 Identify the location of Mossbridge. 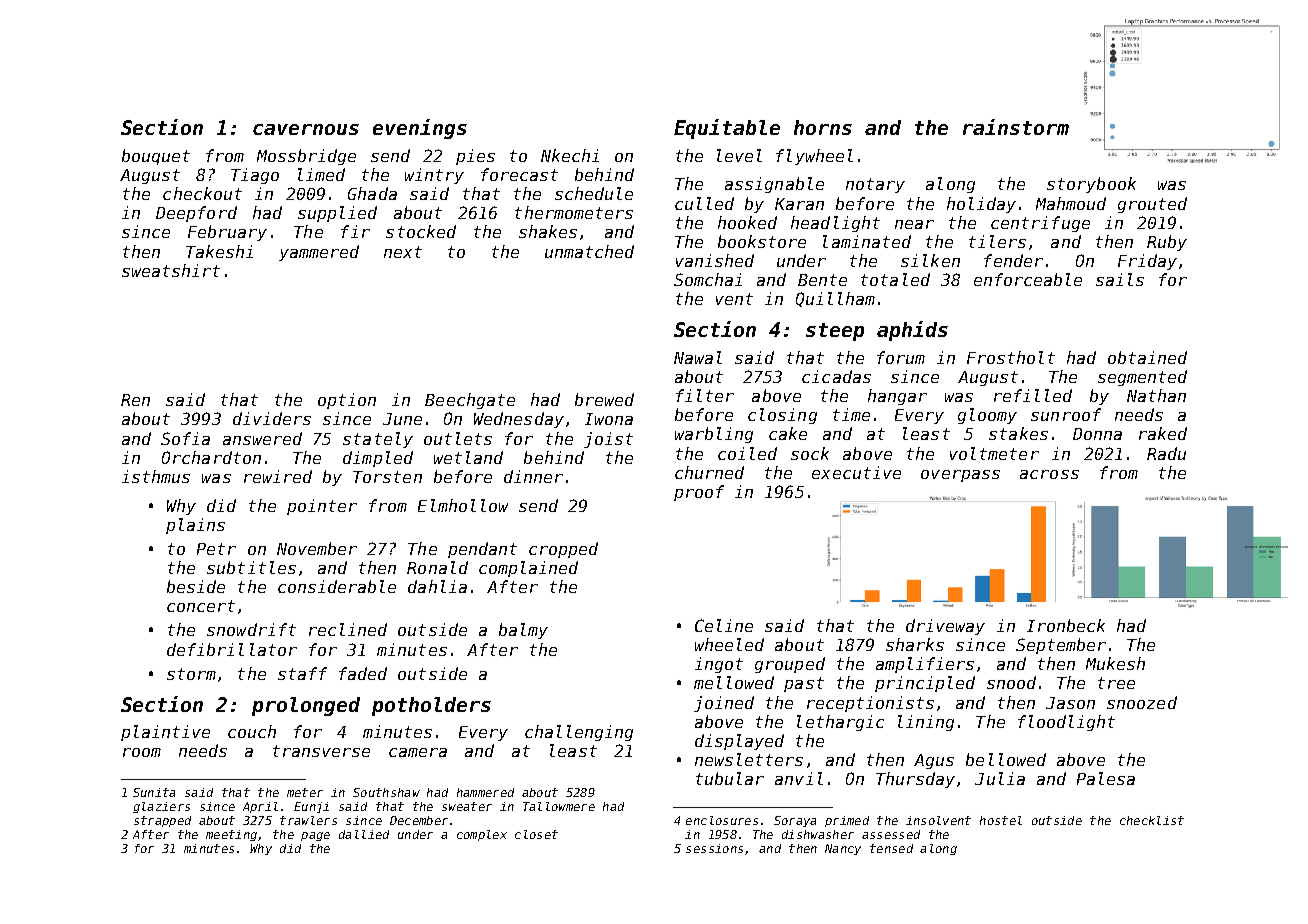
(306, 157).
